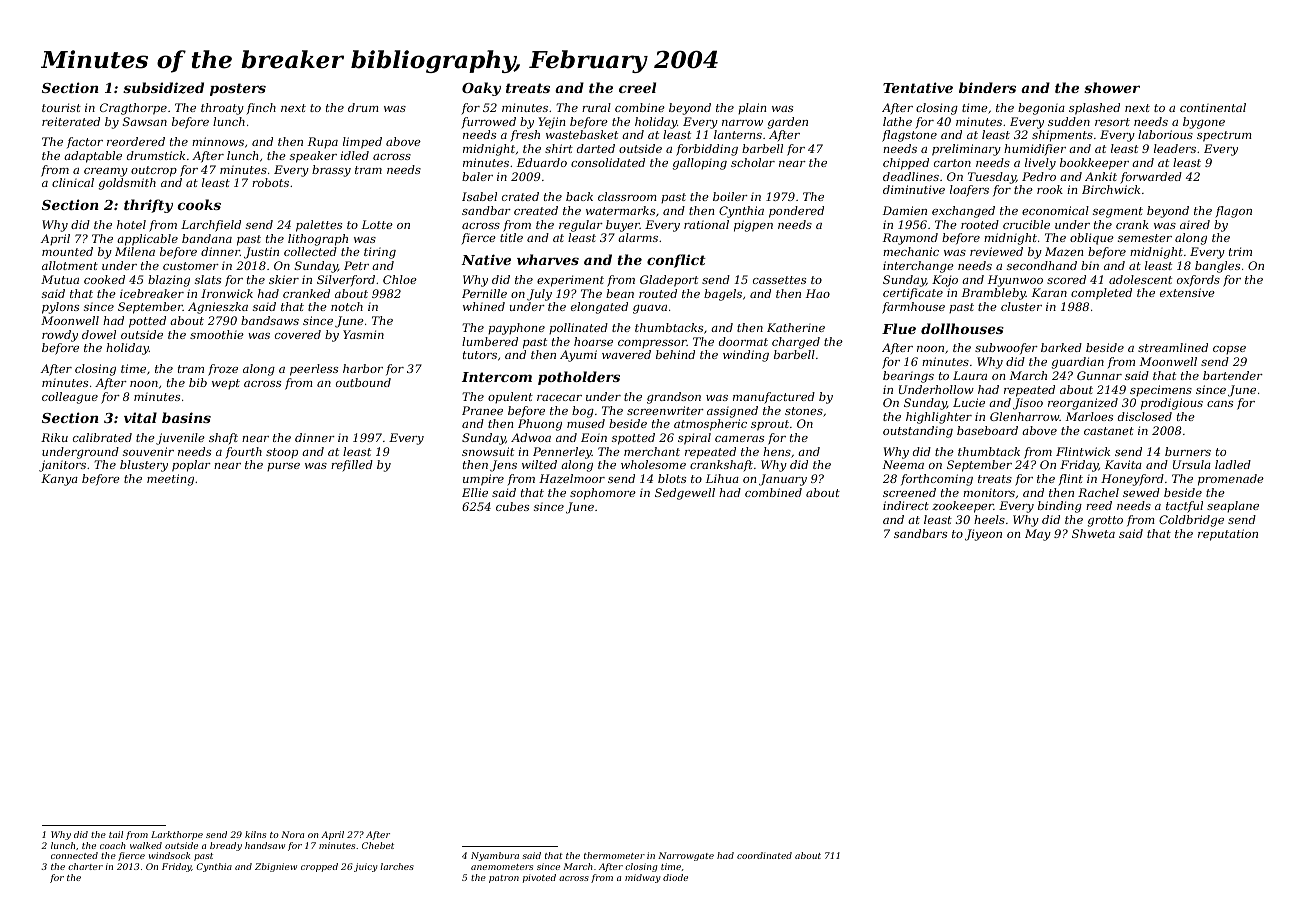 This page has height=924, width=1308. Describe the element at coordinates (85, 142) in the page. I see `factor` at that location.
